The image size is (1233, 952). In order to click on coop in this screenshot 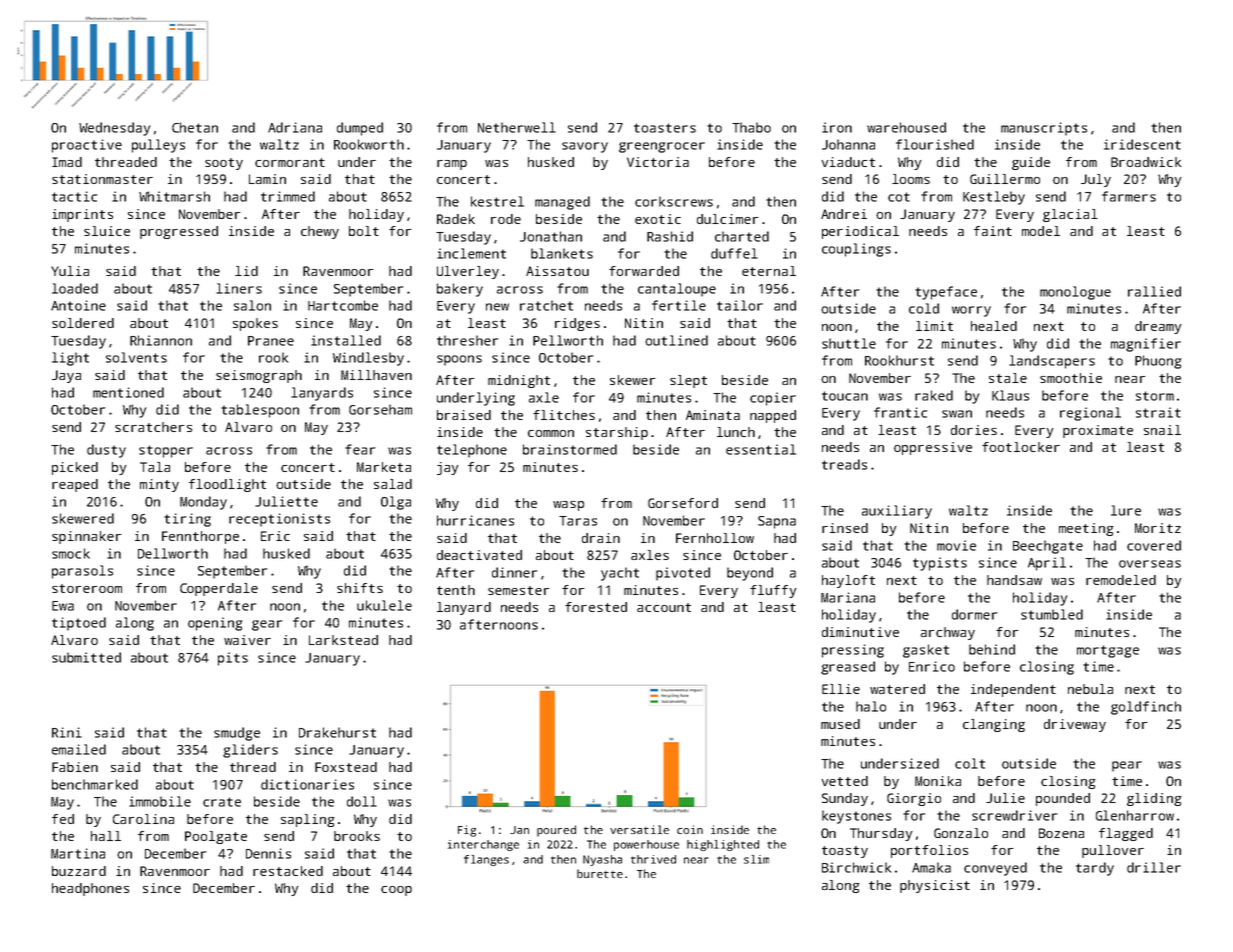, I will do `click(396, 891)`.
